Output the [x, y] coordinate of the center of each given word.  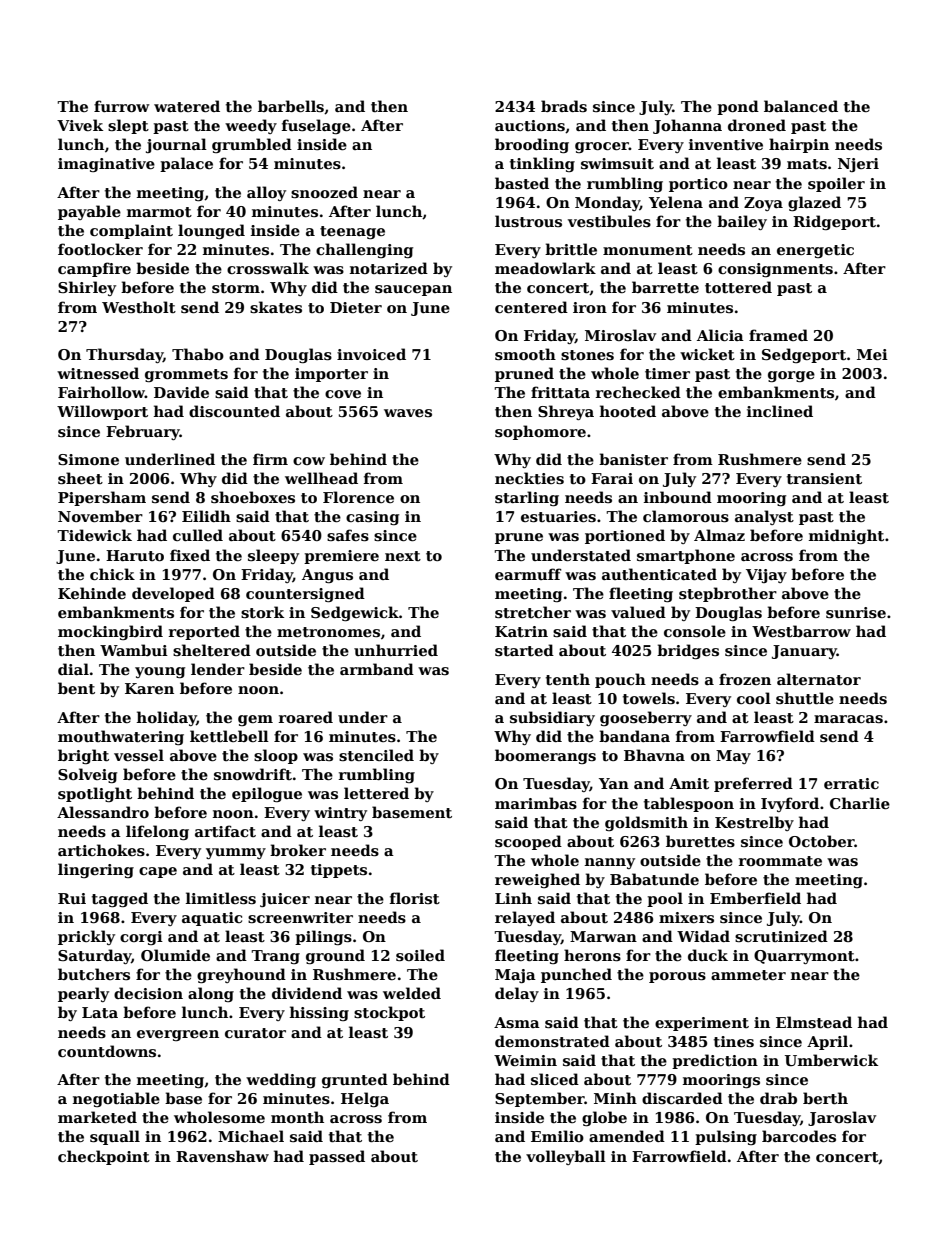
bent [76, 688]
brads [564, 106]
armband [377, 669]
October [822, 841]
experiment [702, 1024]
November [100, 516]
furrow [122, 106]
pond [738, 107]
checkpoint [104, 1157]
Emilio [557, 1136]
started [524, 650]
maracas [848, 719]
